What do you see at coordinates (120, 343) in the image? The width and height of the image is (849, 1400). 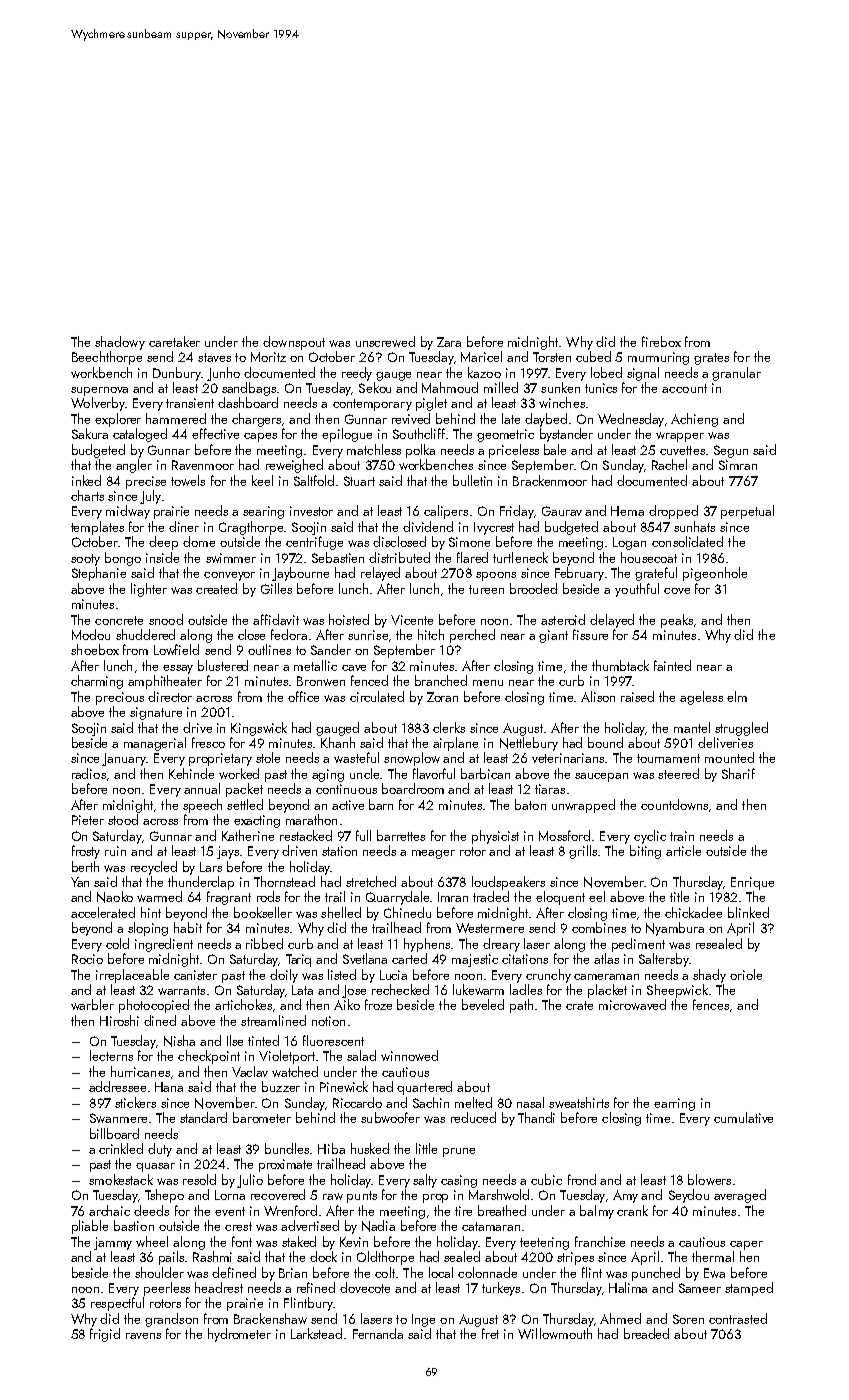 I see `shadowy` at bounding box center [120, 343].
